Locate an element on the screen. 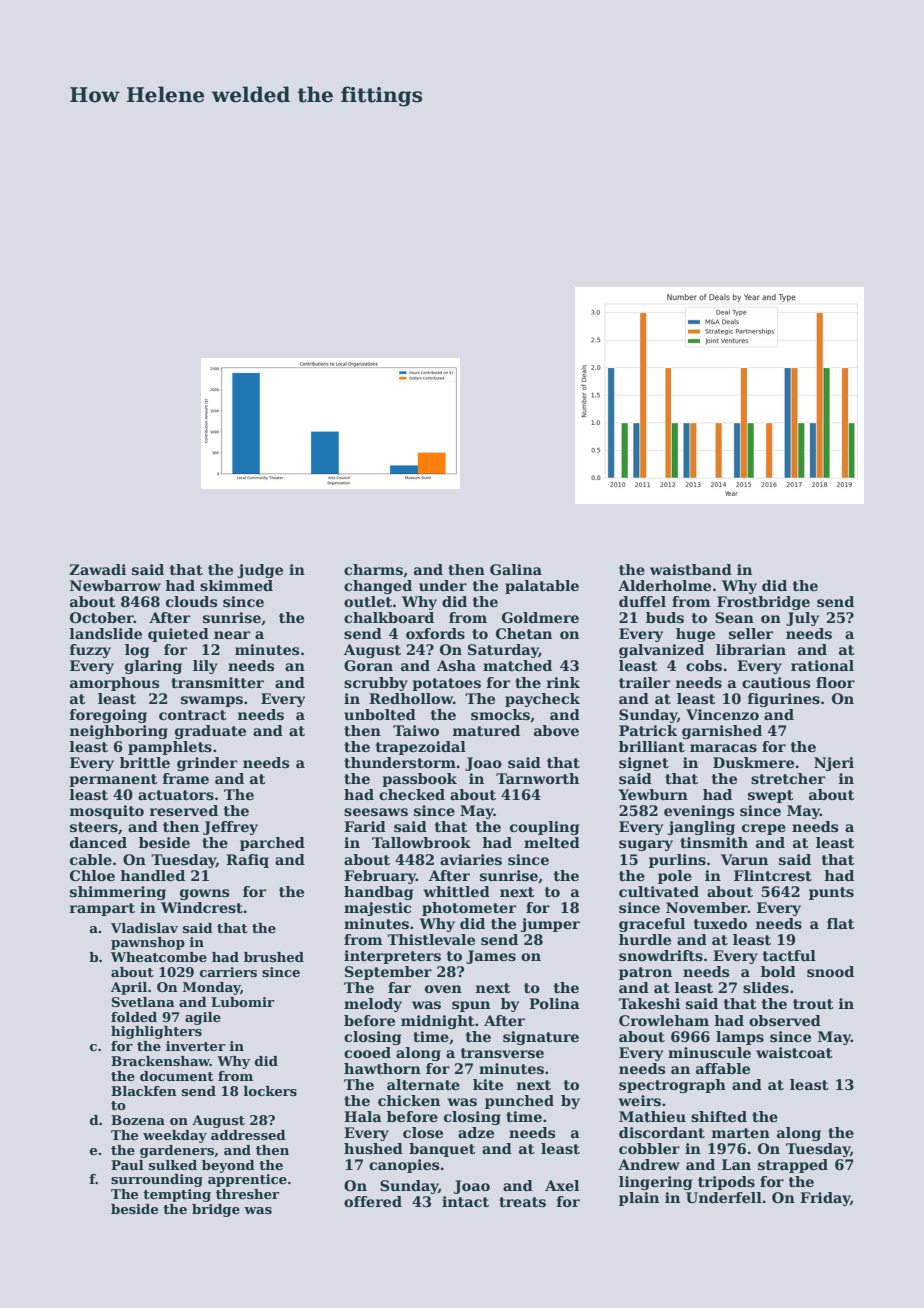 The image size is (924, 1308). Sean is located at coordinates (734, 617).
